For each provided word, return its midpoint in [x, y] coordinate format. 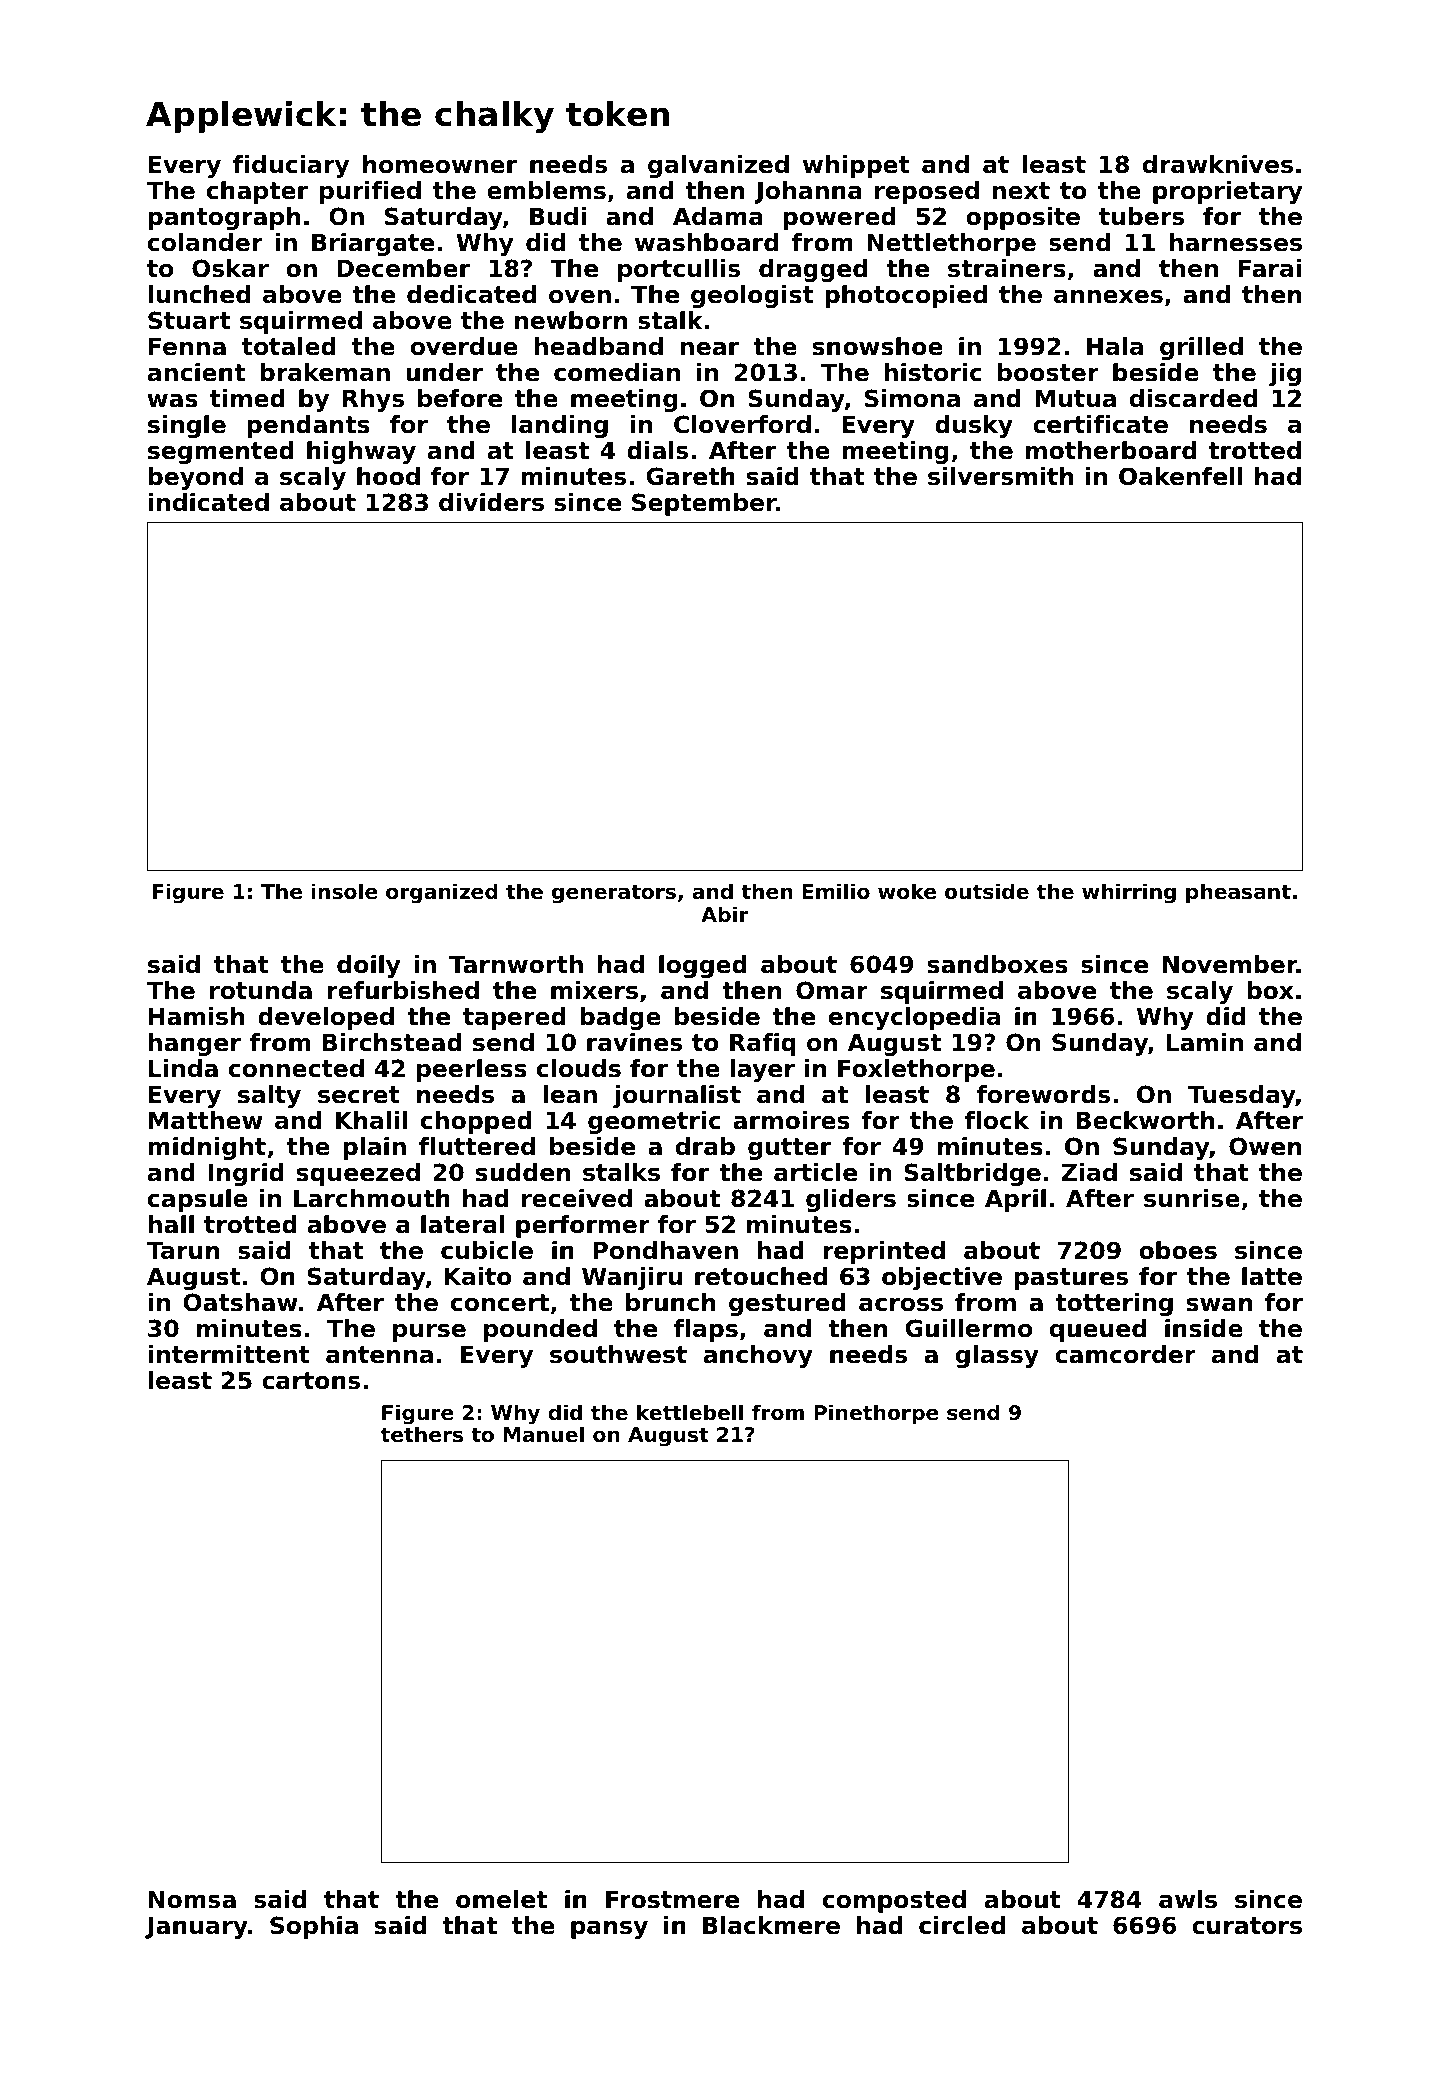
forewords [1043, 1094]
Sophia [314, 1927]
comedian [617, 372]
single [187, 426]
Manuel [544, 1434]
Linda [183, 1068]
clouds [579, 1068]
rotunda [261, 990]
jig [1285, 374]
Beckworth [1145, 1120]
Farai [1270, 268]
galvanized [718, 166]
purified [370, 192]
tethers [422, 1434]
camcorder [1125, 1354]
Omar [832, 990]
